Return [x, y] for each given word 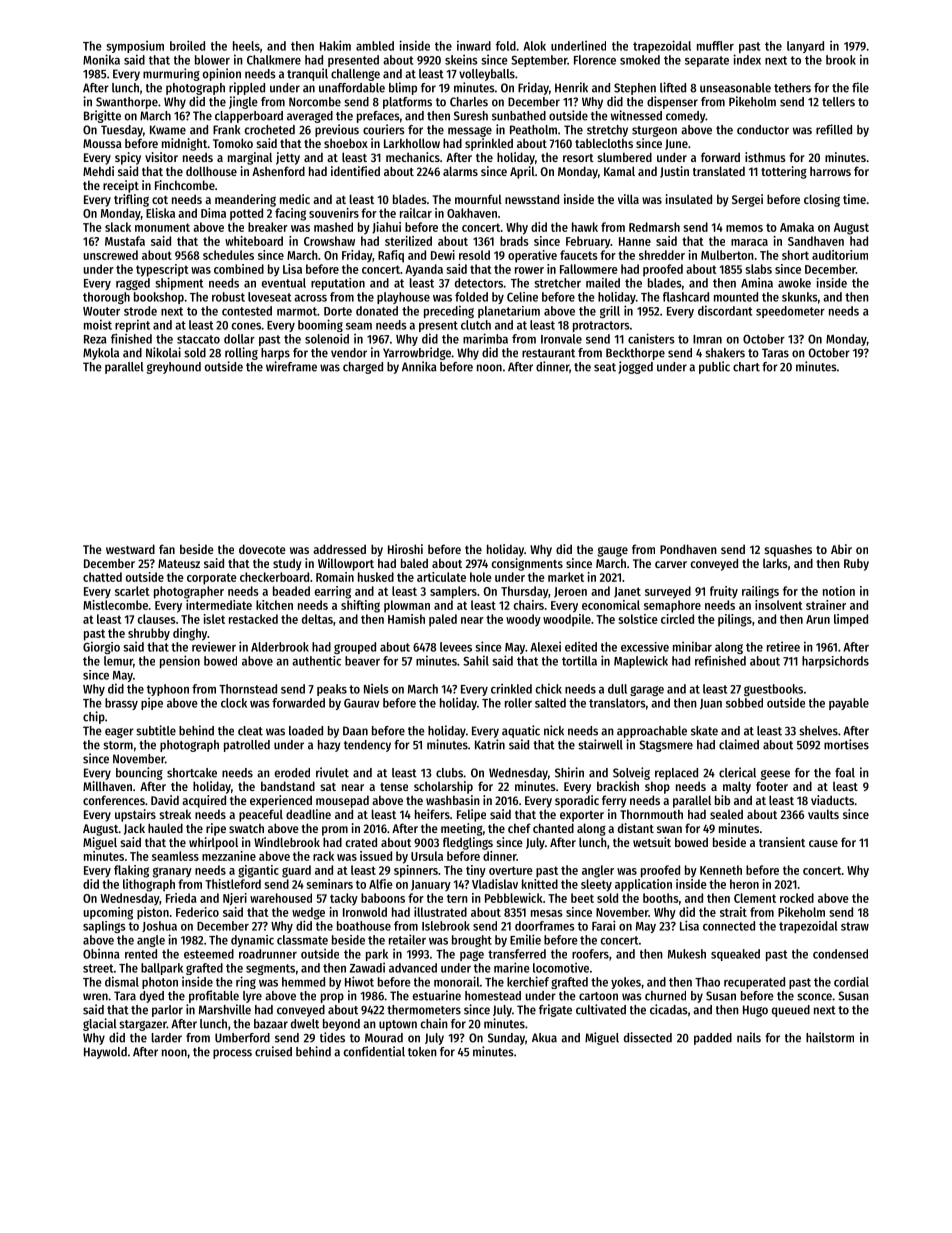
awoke [794, 283]
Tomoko [233, 143]
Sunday [506, 1039]
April [522, 172]
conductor [763, 130]
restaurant [548, 353]
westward [130, 549]
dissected [648, 1037]
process [232, 1054]
